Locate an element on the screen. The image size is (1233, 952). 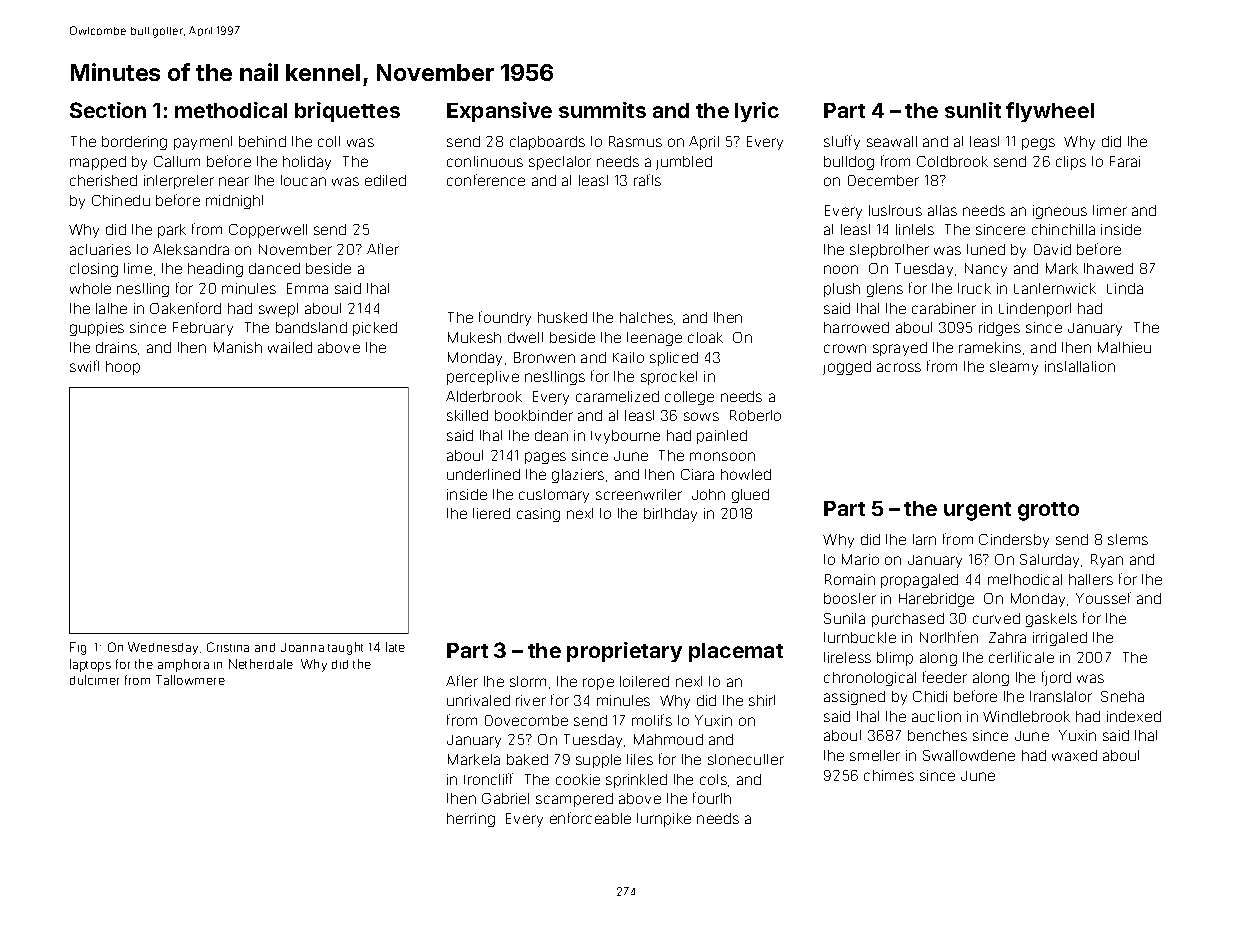
Emma is located at coordinates (307, 288).
